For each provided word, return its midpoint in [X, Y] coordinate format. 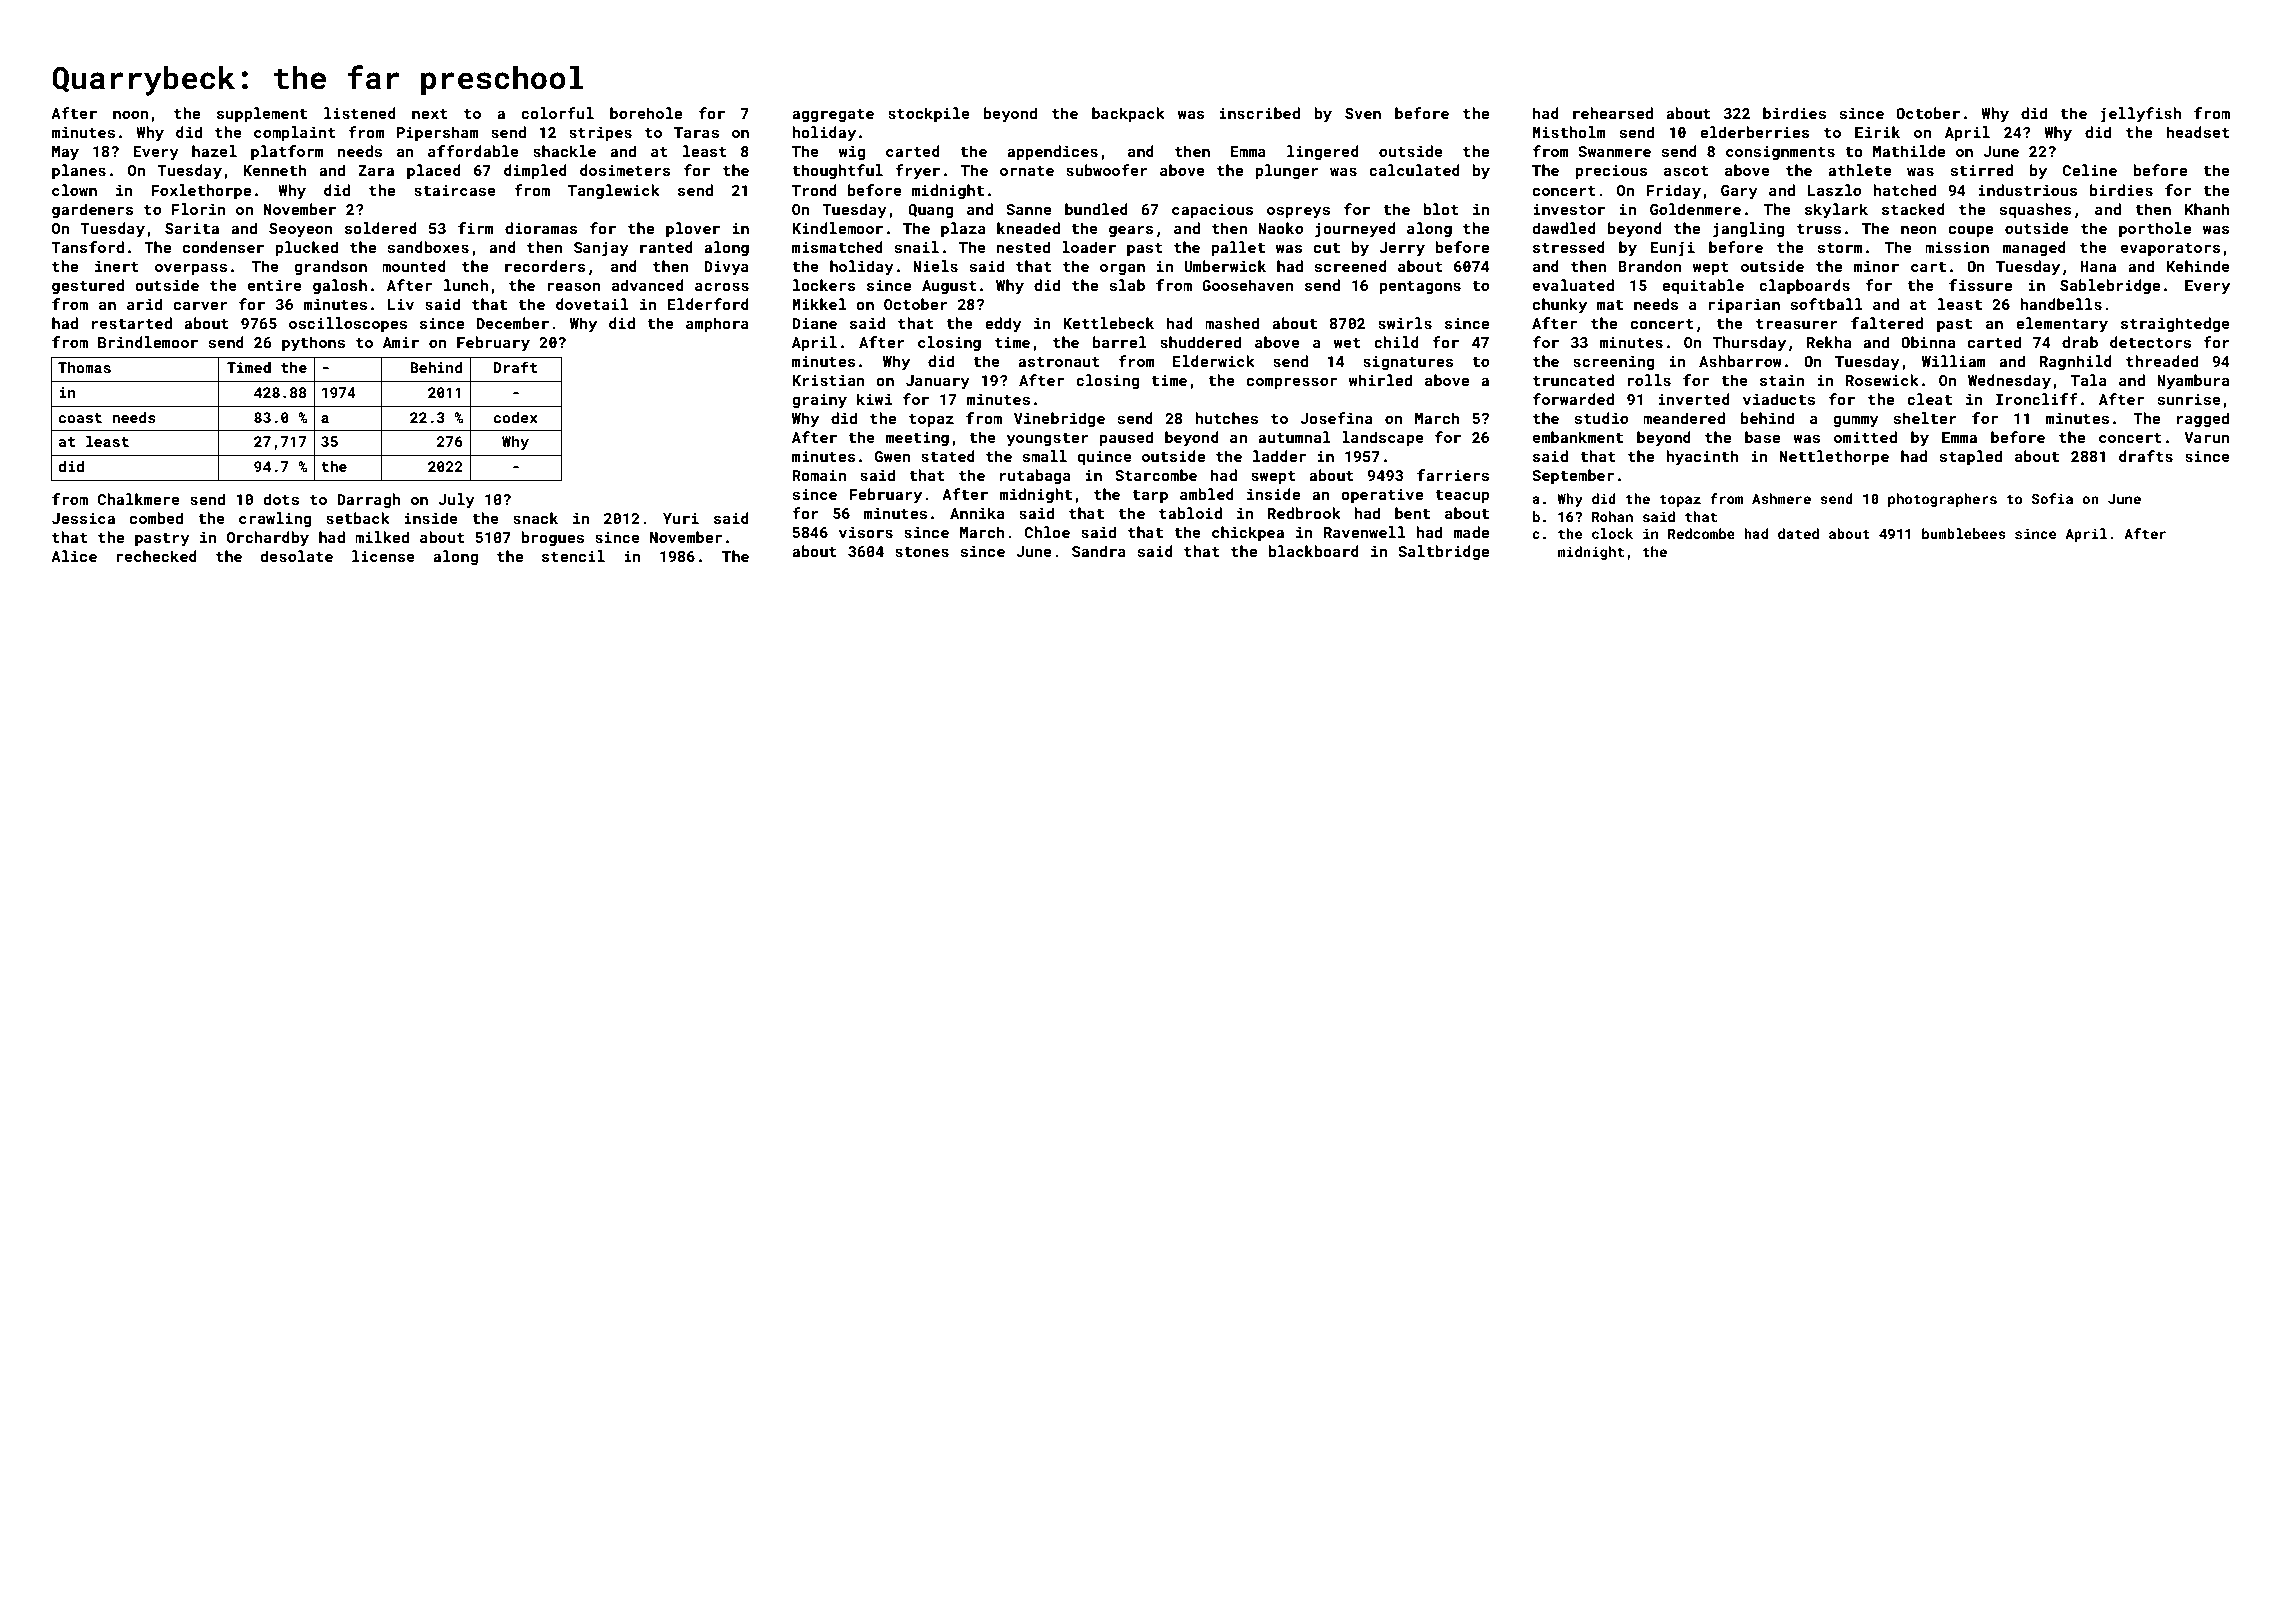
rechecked [156, 556]
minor [1876, 266]
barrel [1120, 342]
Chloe [1047, 532]
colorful [557, 113]
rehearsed [1613, 113]
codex [516, 417]
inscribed [1259, 113]
